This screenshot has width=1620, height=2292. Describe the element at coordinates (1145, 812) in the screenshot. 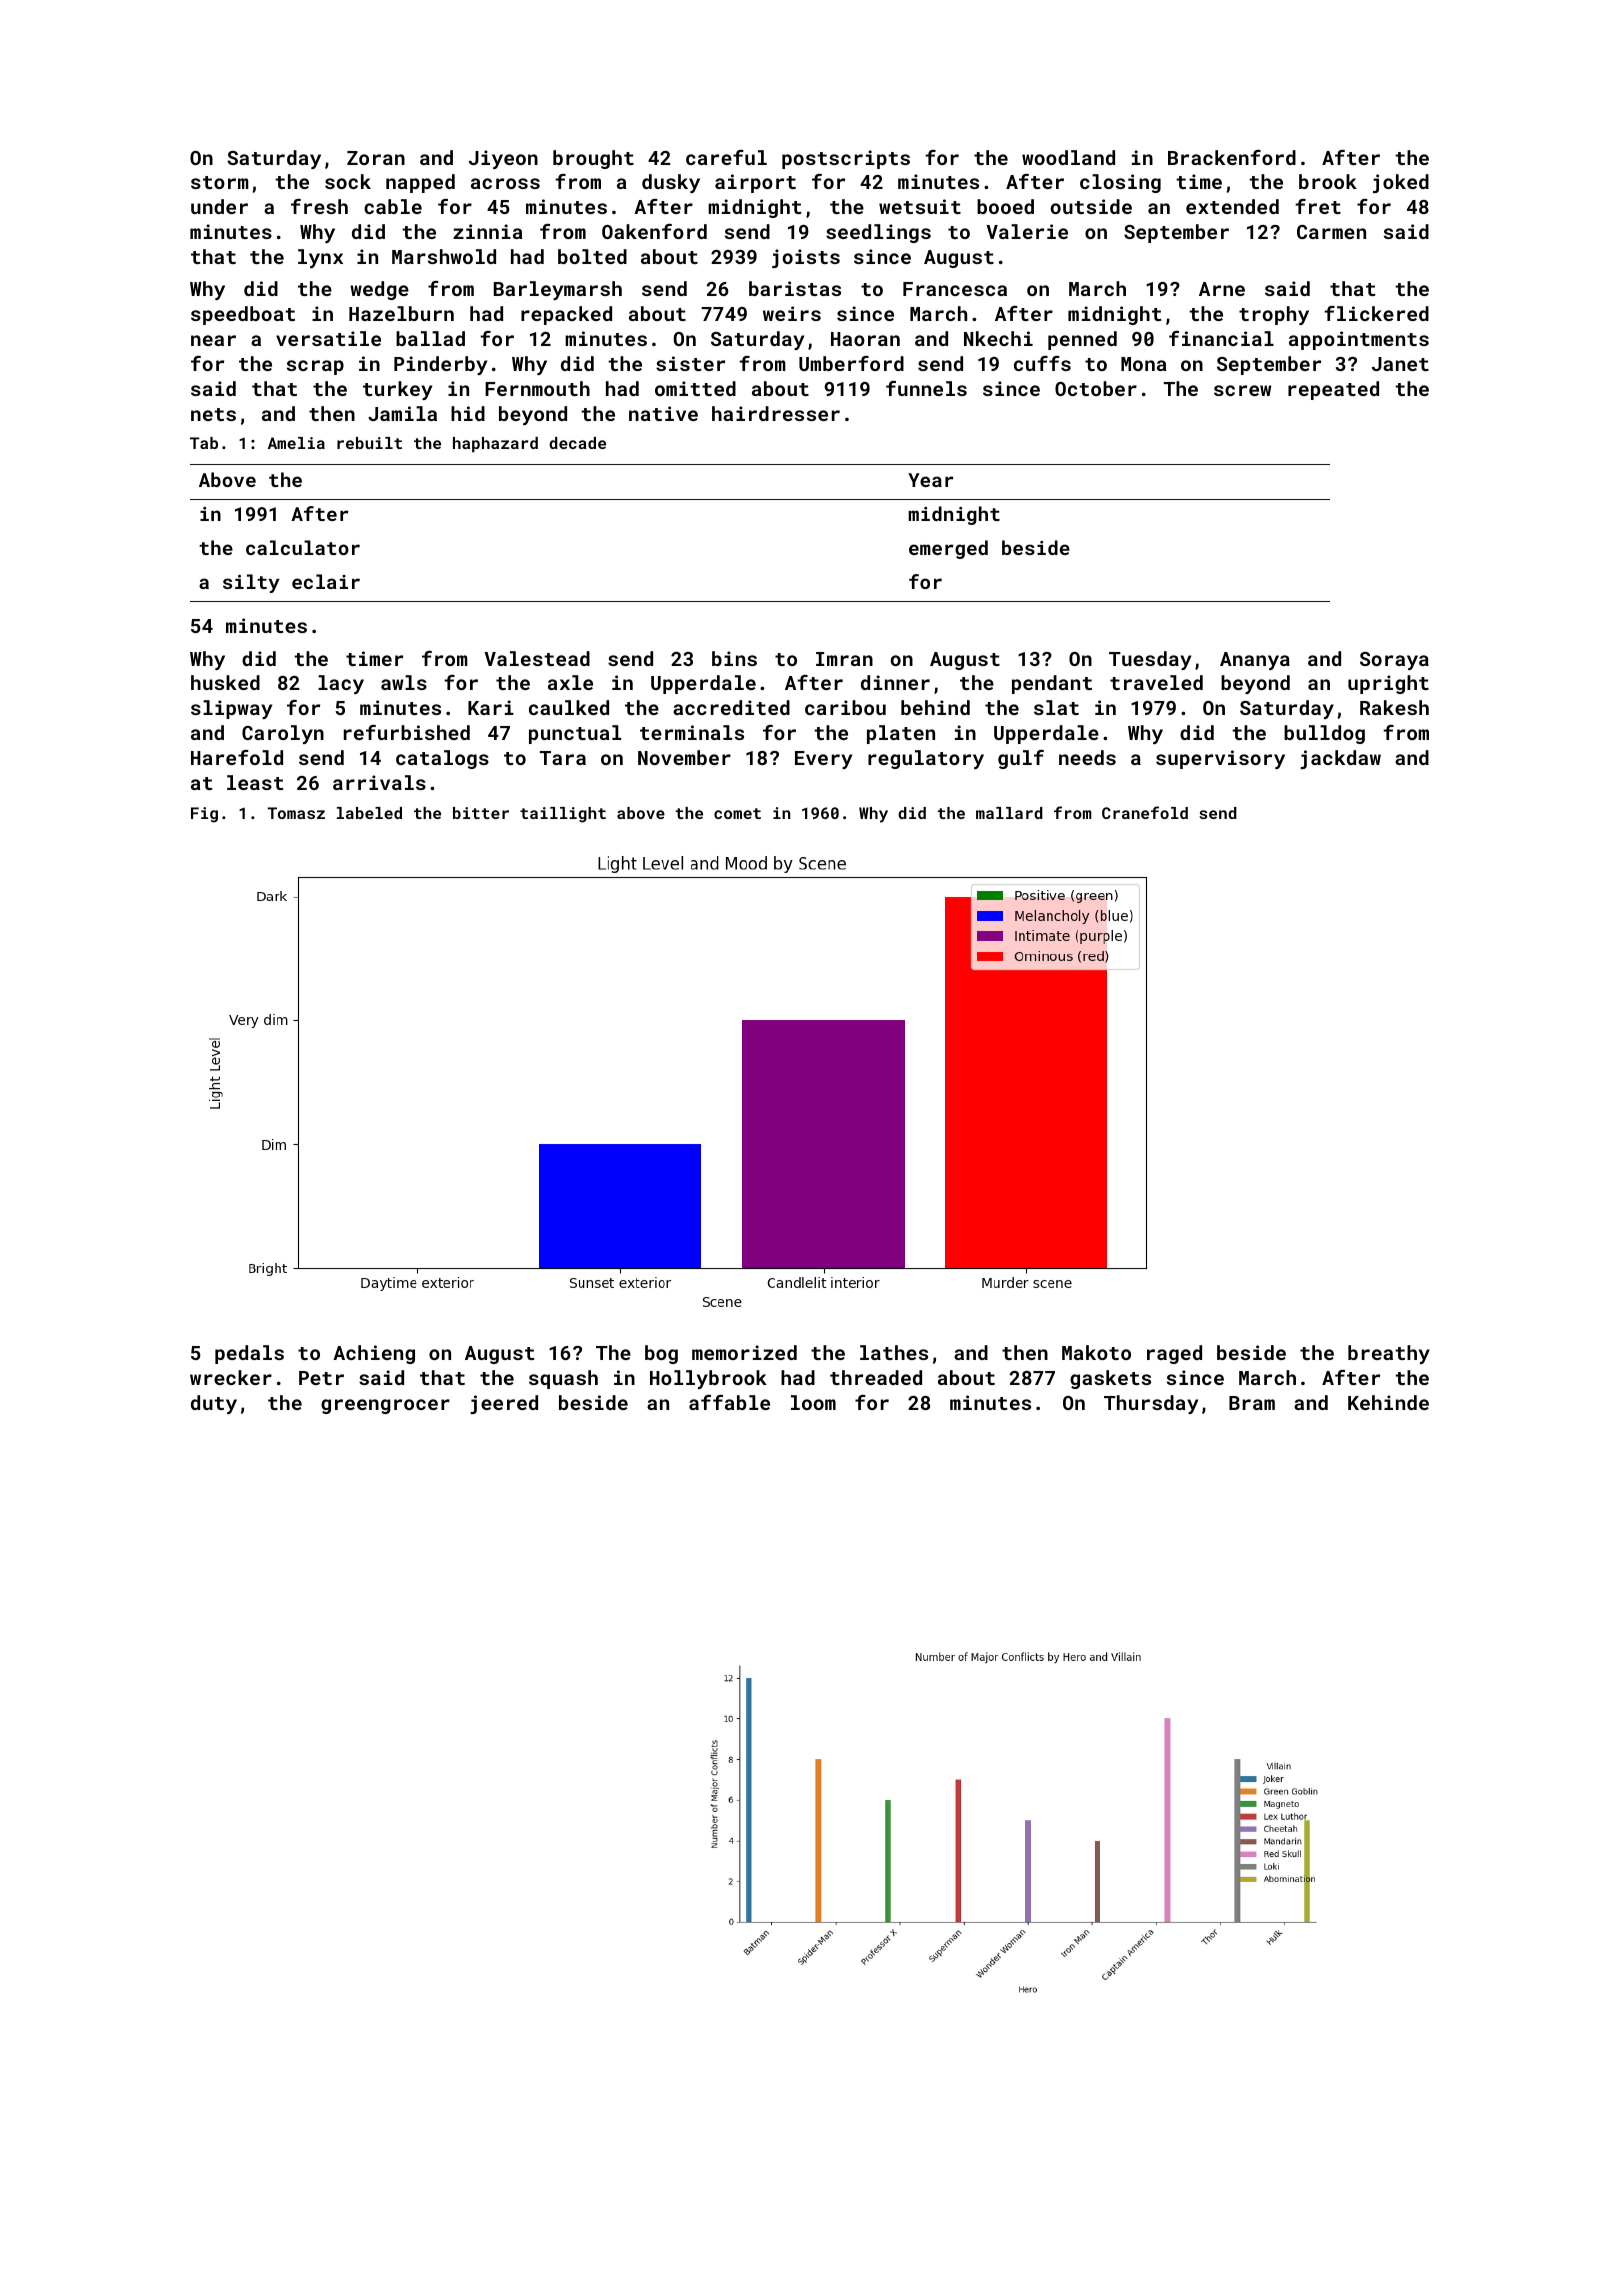

I see `Cranefold` at that location.
